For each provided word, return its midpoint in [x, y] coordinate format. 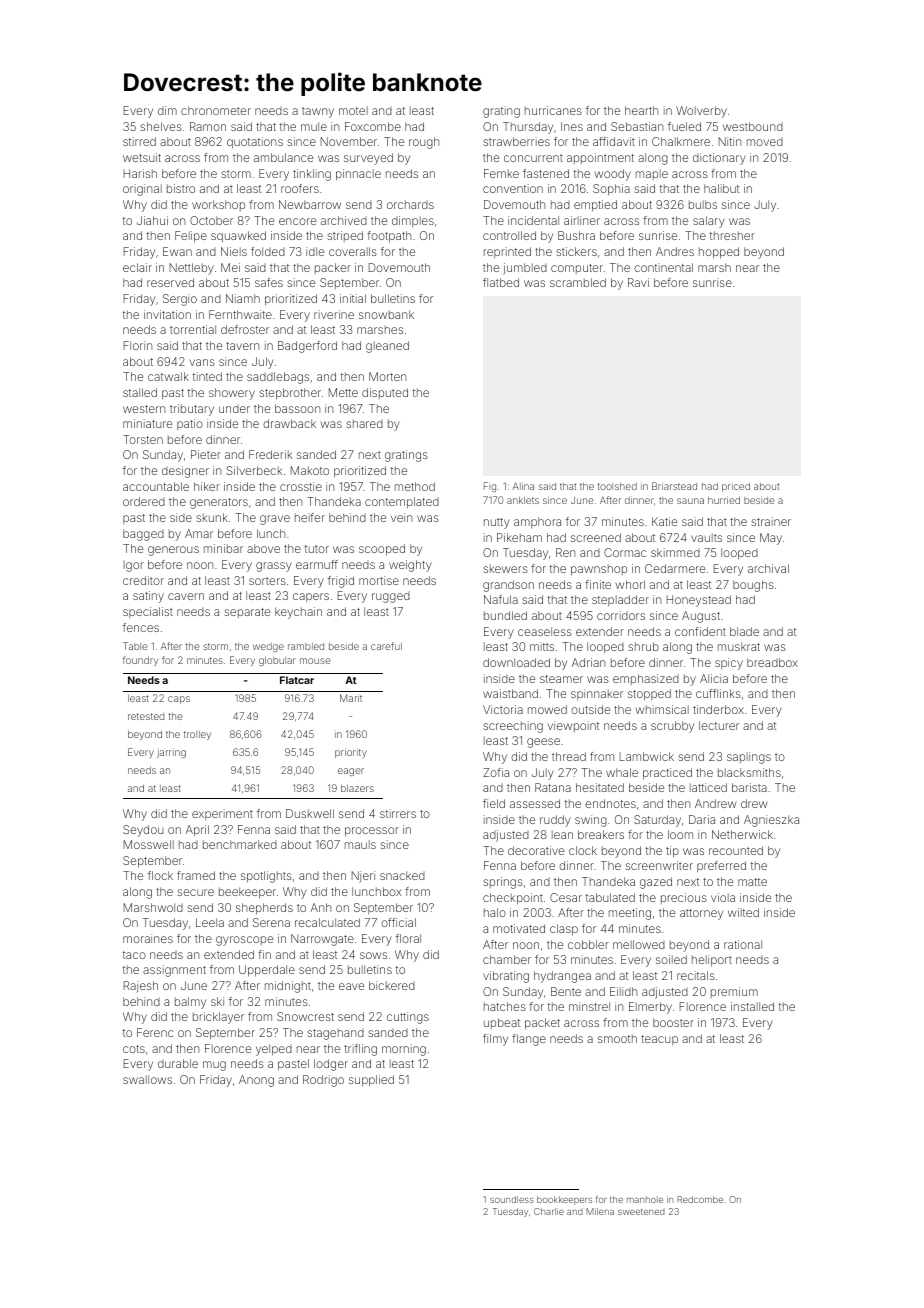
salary [709, 222]
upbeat [502, 1023]
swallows [147, 1079]
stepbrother [290, 394]
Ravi [638, 282]
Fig [490, 487]
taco [134, 955]
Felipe [191, 237]
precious [684, 898]
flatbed [501, 282]
